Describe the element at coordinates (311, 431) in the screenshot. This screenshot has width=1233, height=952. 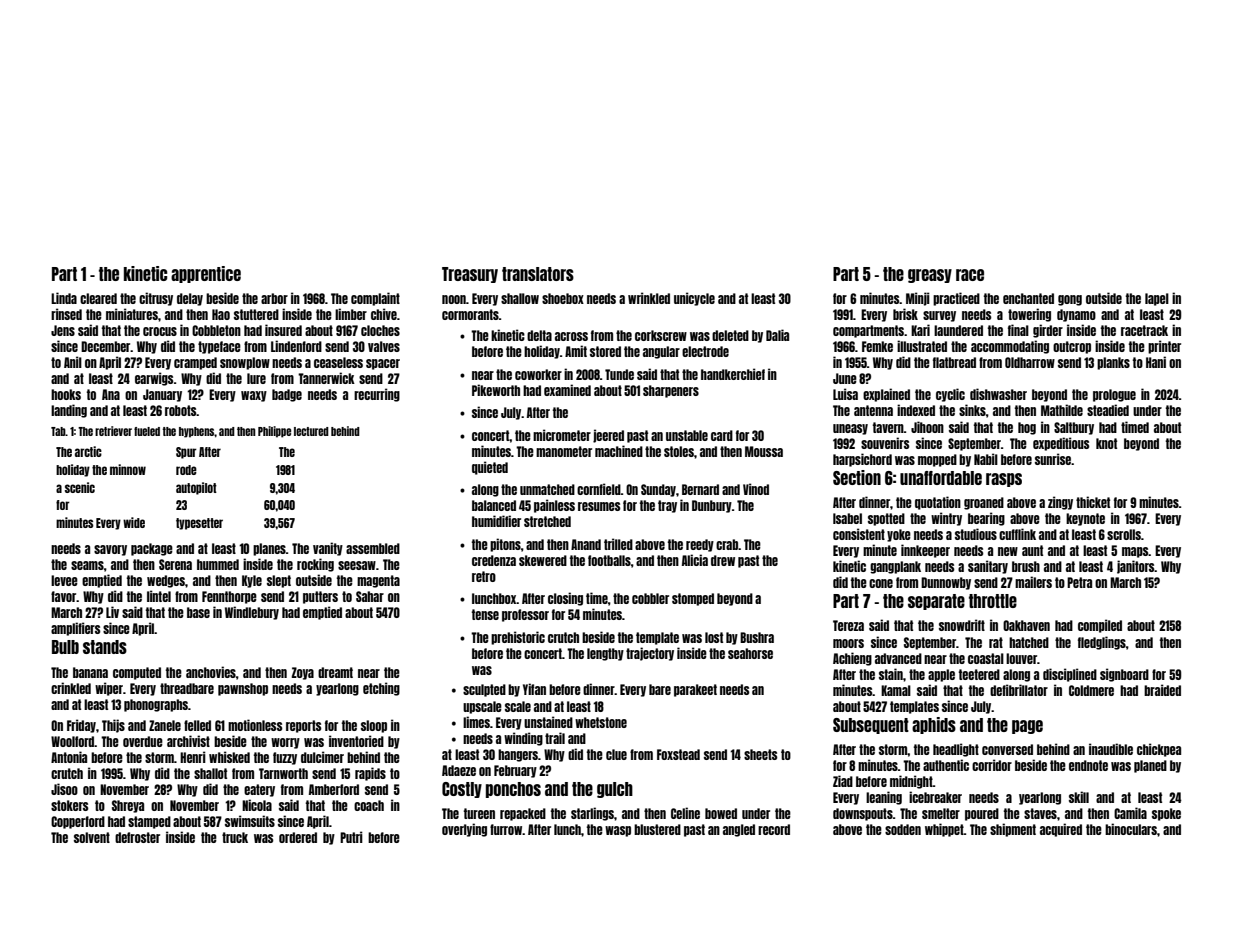
I see `lectured` at that location.
